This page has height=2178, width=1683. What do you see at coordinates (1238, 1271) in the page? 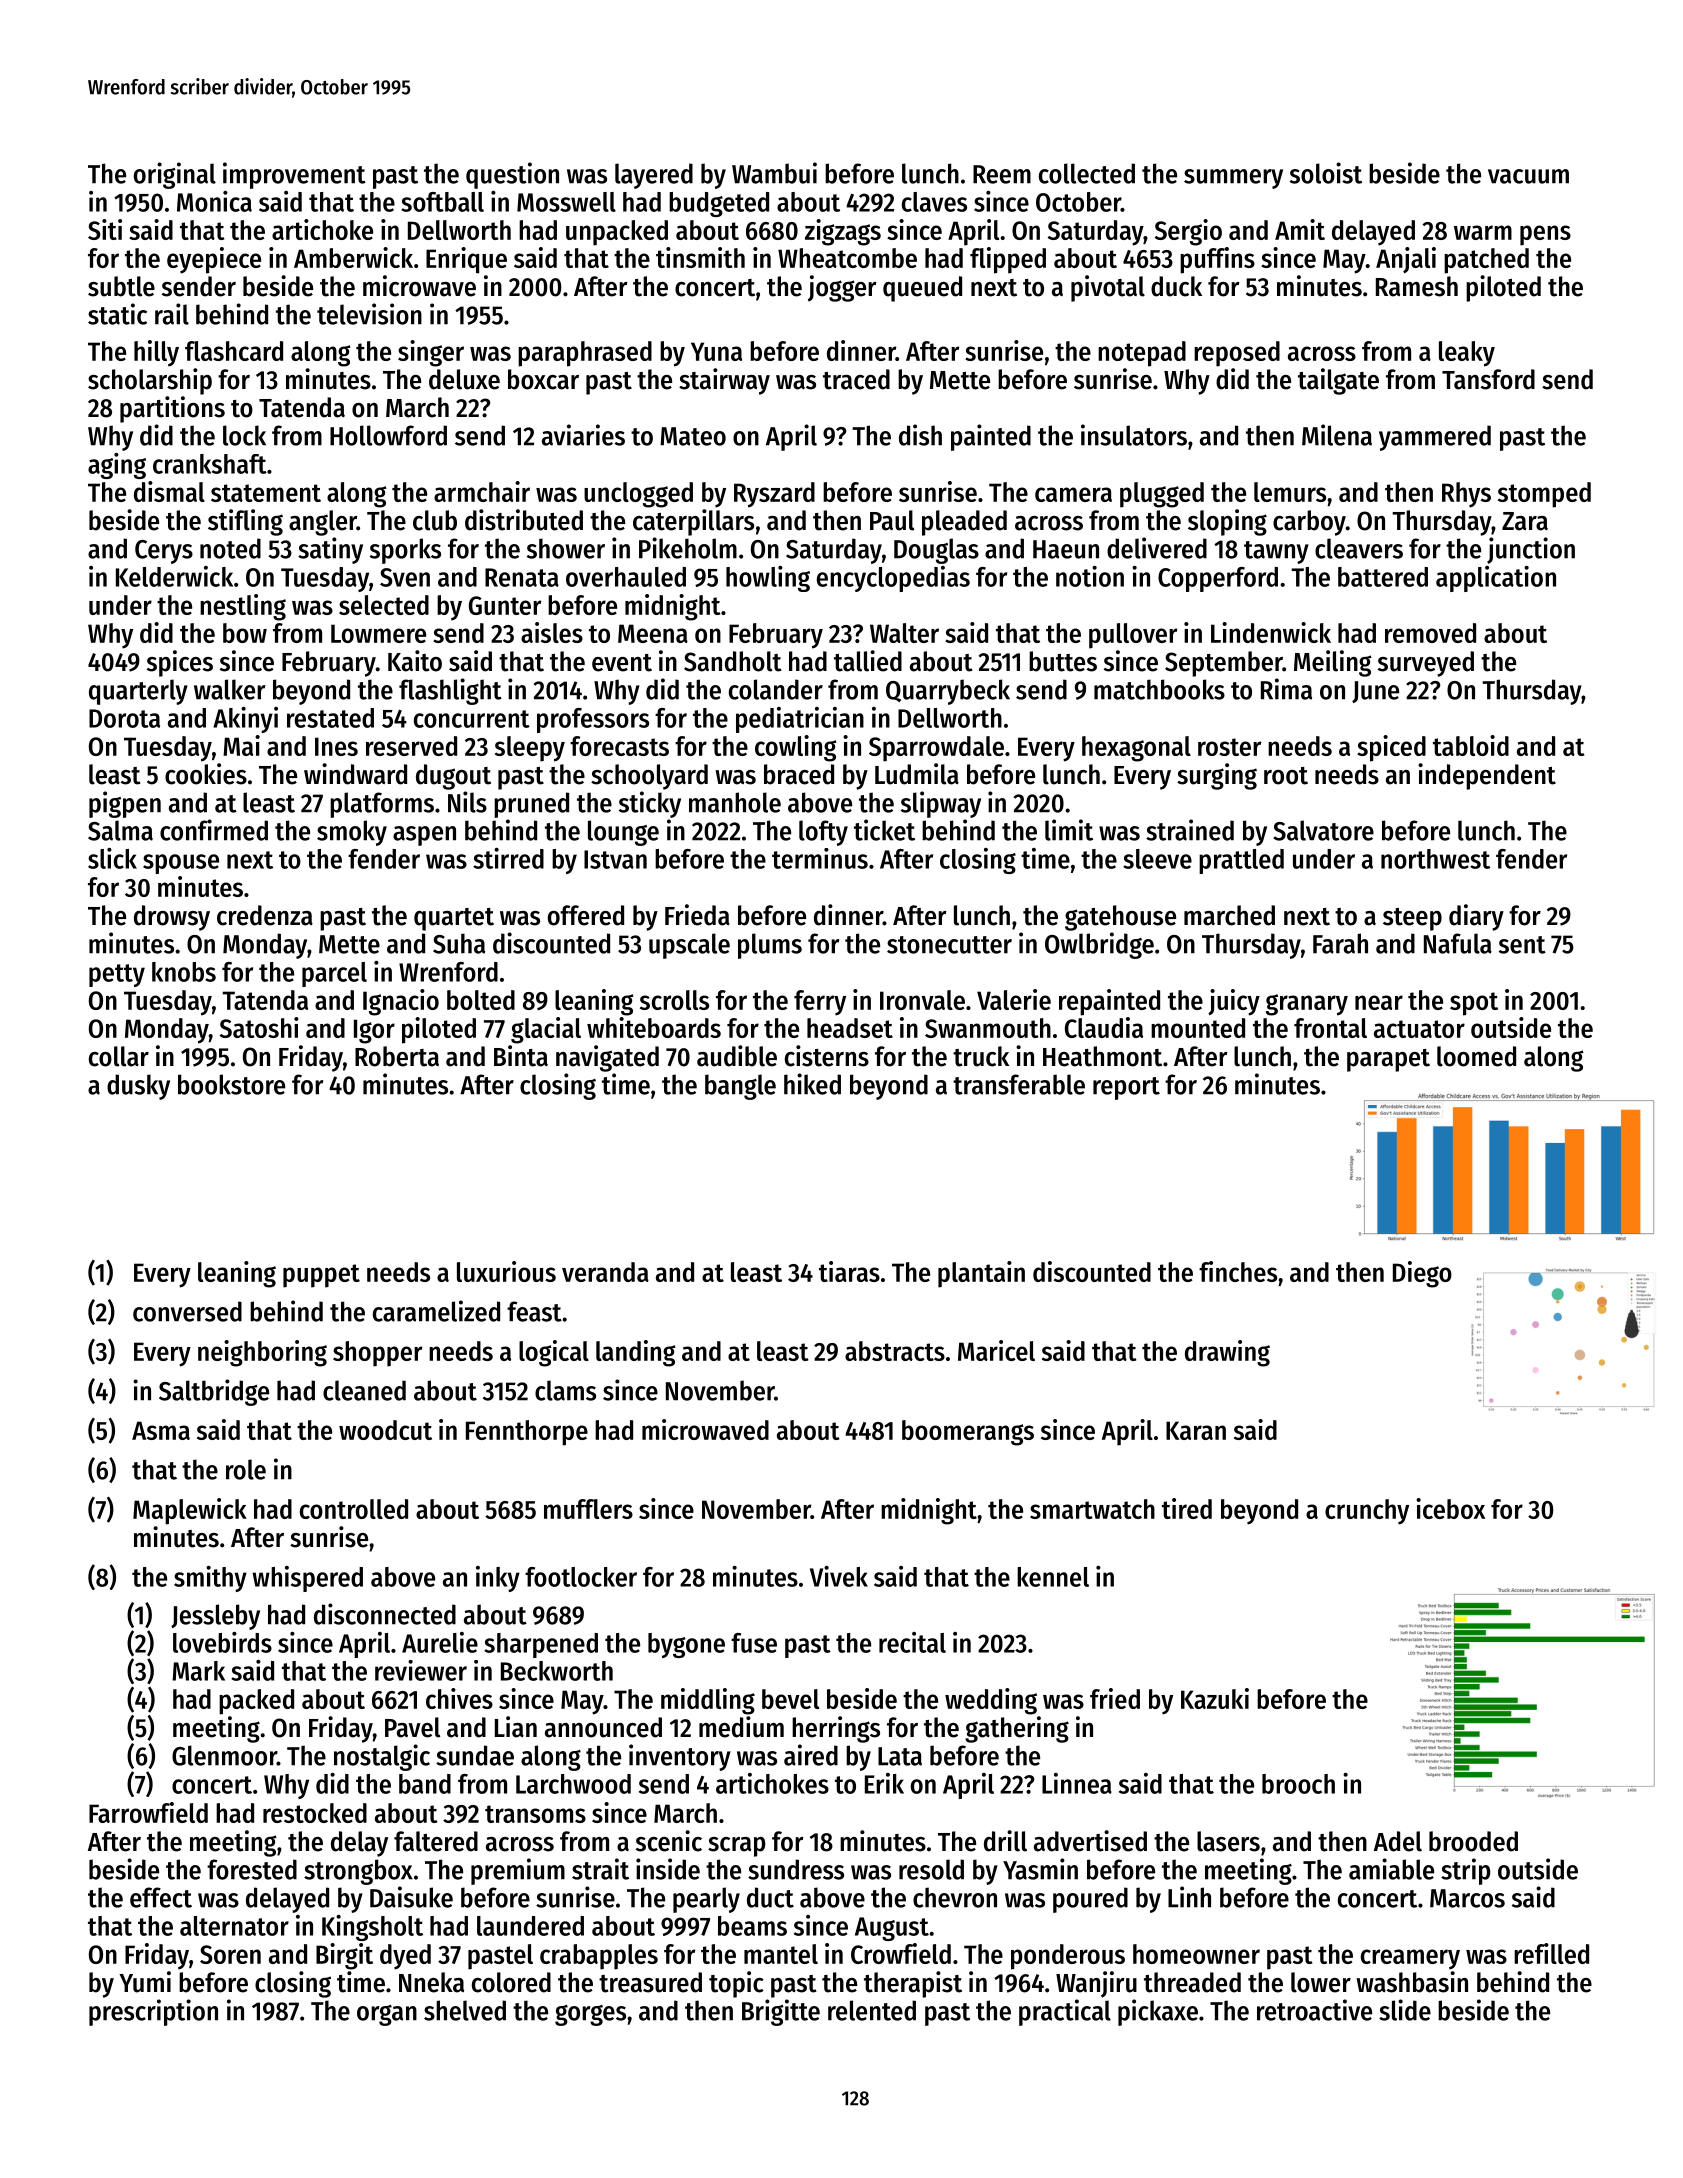
I see `finches` at bounding box center [1238, 1271].
